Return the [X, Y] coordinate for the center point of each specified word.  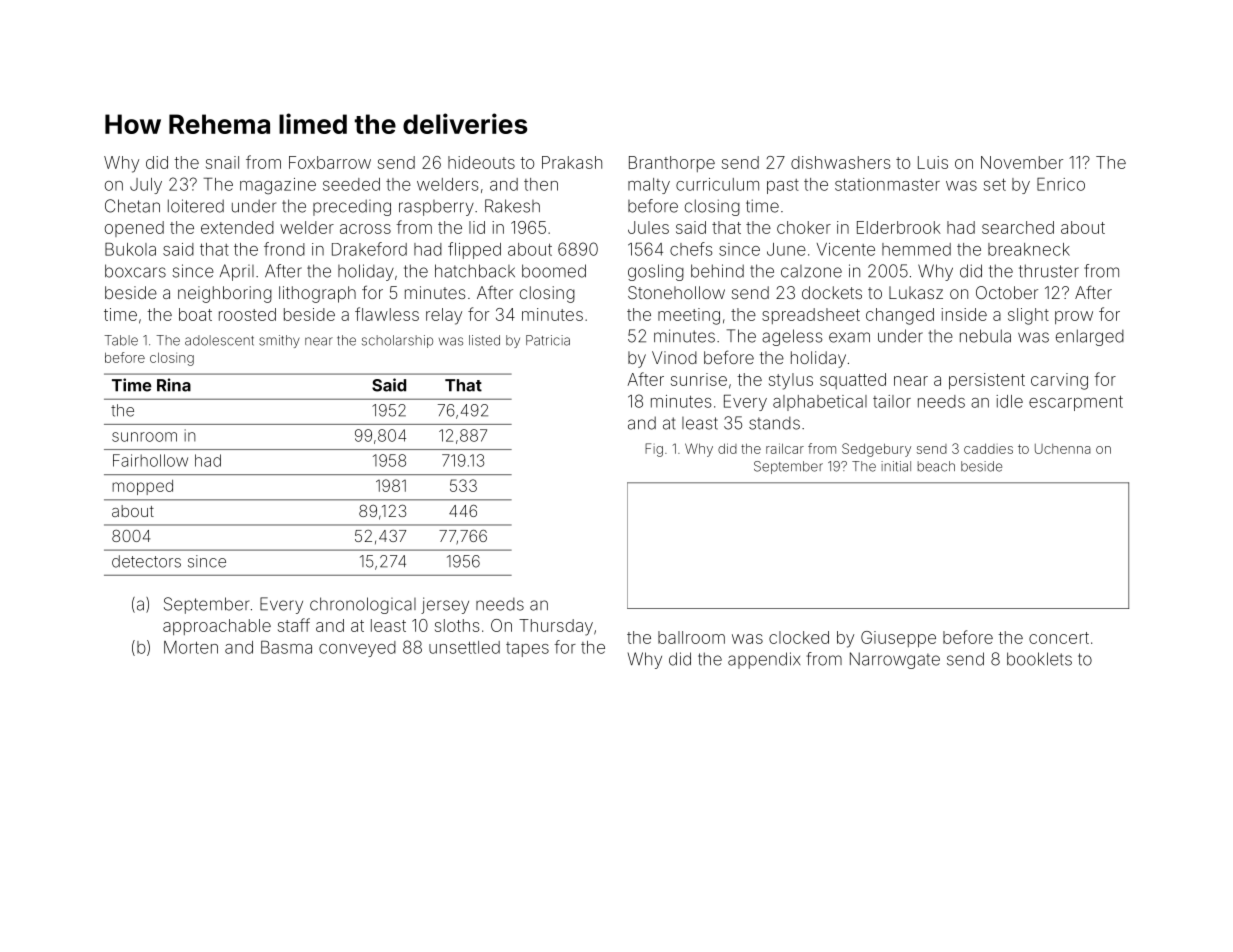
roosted [247, 314]
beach [936, 466]
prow [1074, 317]
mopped [142, 487]
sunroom [144, 437]
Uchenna [1063, 449]
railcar [785, 448]
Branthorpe [672, 164]
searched [1018, 227]
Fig [654, 450]
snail [222, 162]
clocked [799, 637]
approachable [217, 627]
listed [484, 340]
